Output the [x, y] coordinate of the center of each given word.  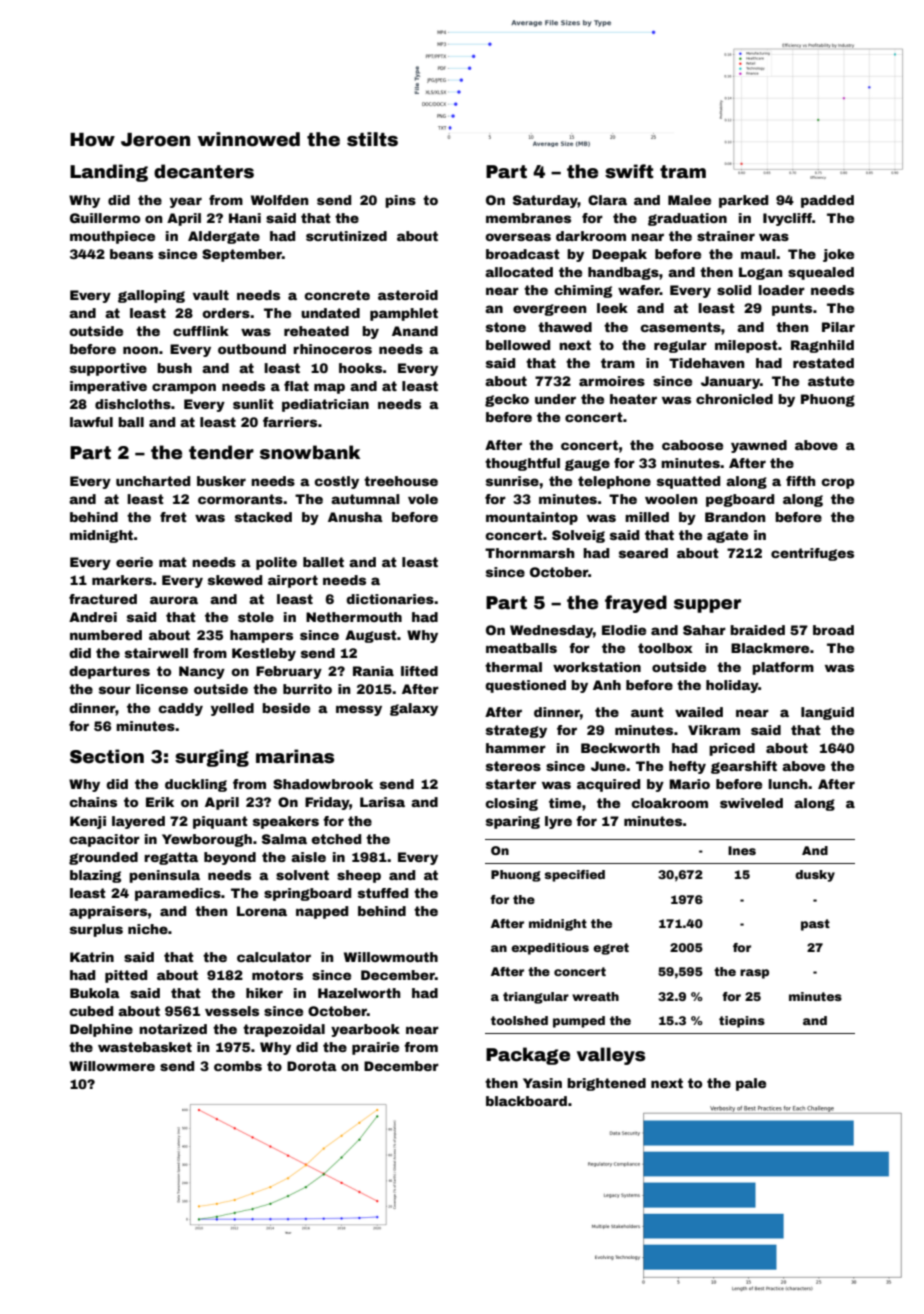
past [815, 925]
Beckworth [620, 748]
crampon [184, 388]
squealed [821, 273]
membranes [528, 218]
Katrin [92, 957]
